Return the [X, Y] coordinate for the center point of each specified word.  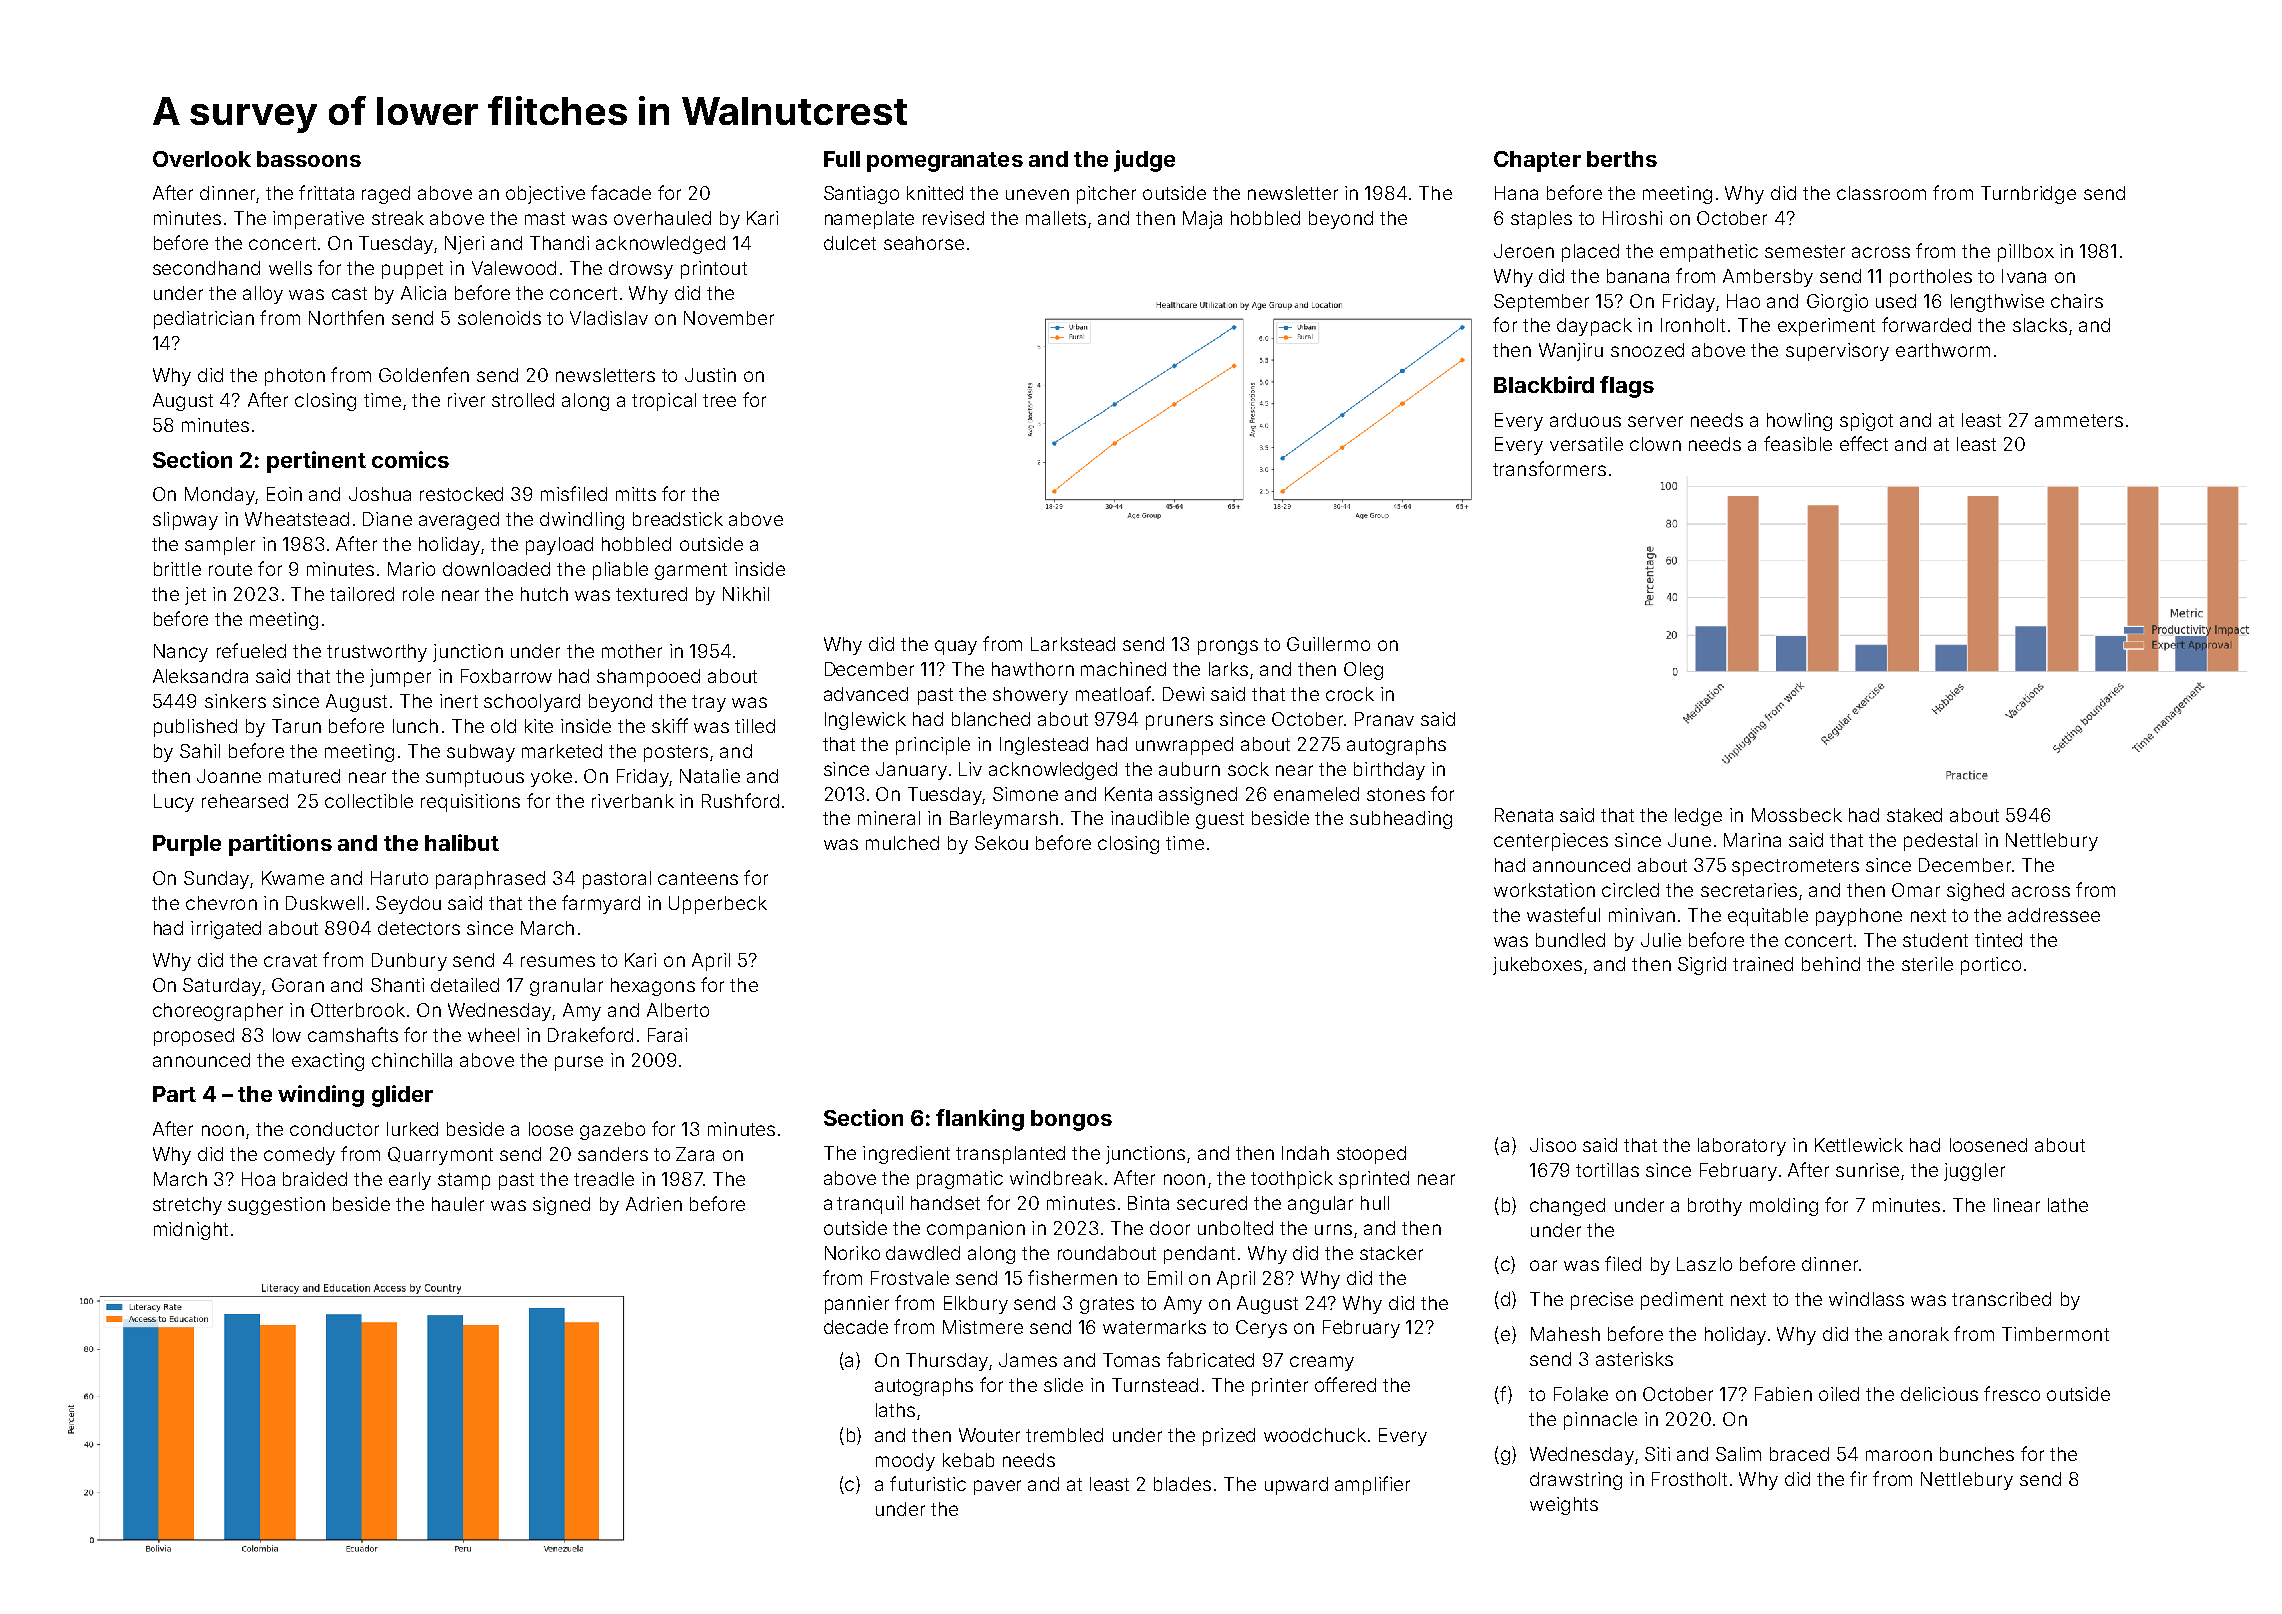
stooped [1371, 1155]
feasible [1798, 443]
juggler [1974, 1172]
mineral [889, 818]
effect [1864, 443]
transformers [1549, 468]
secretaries [1749, 890]
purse [579, 1063]
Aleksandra [200, 676]
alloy [263, 295]
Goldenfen [424, 374]
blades [1182, 1484]
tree [719, 400]
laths [895, 1410]
